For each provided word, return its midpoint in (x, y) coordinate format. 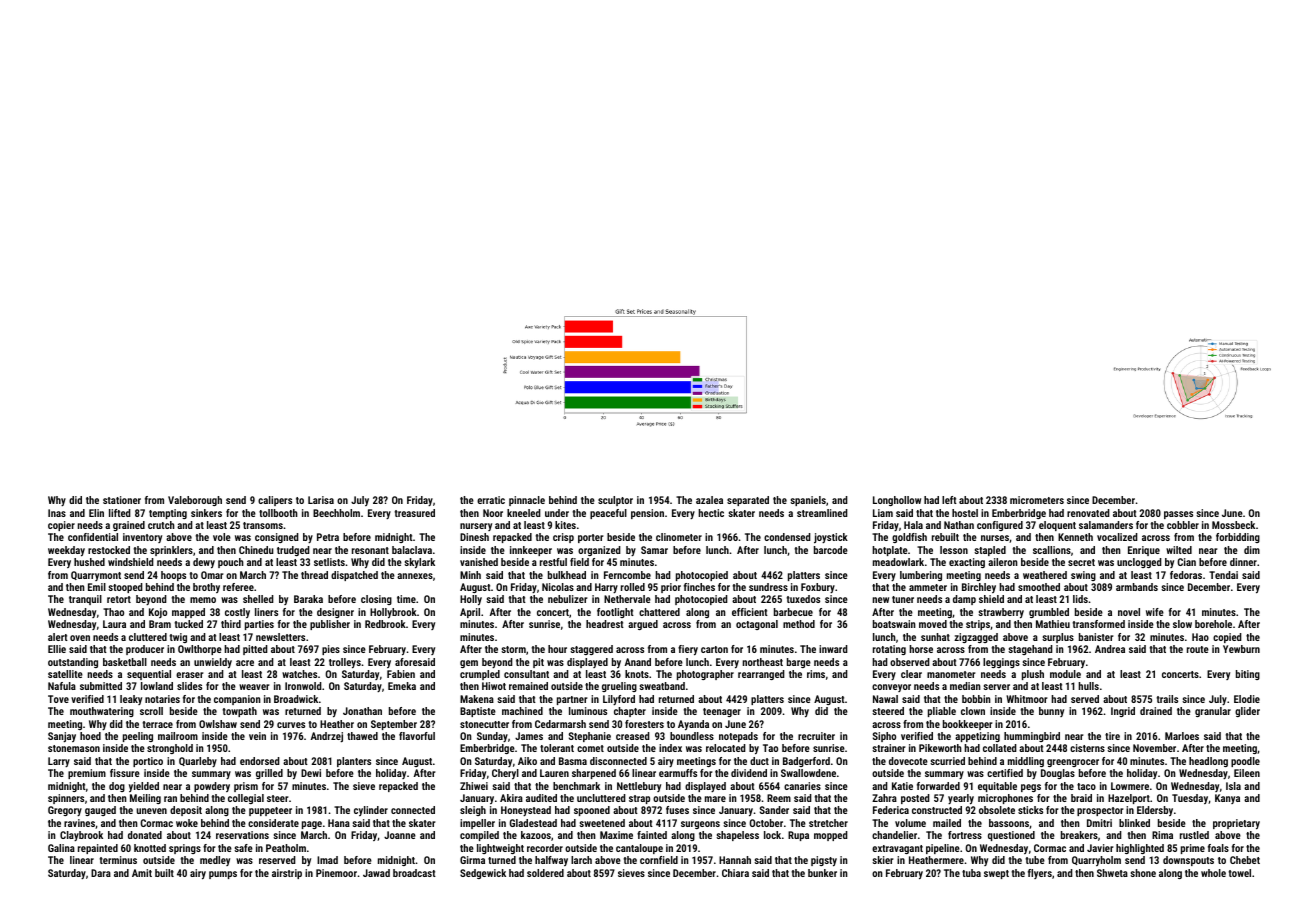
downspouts (1188, 861)
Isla (1233, 786)
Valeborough (195, 501)
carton (714, 649)
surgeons (700, 825)
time (406, 599)
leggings (1001, 663)
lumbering (921, 576)
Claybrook (81, 836)
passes (1178, 515)
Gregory (65, 811)
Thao (113, 612)
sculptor (615, 501)
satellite (65, 674)
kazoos (536, 835)
